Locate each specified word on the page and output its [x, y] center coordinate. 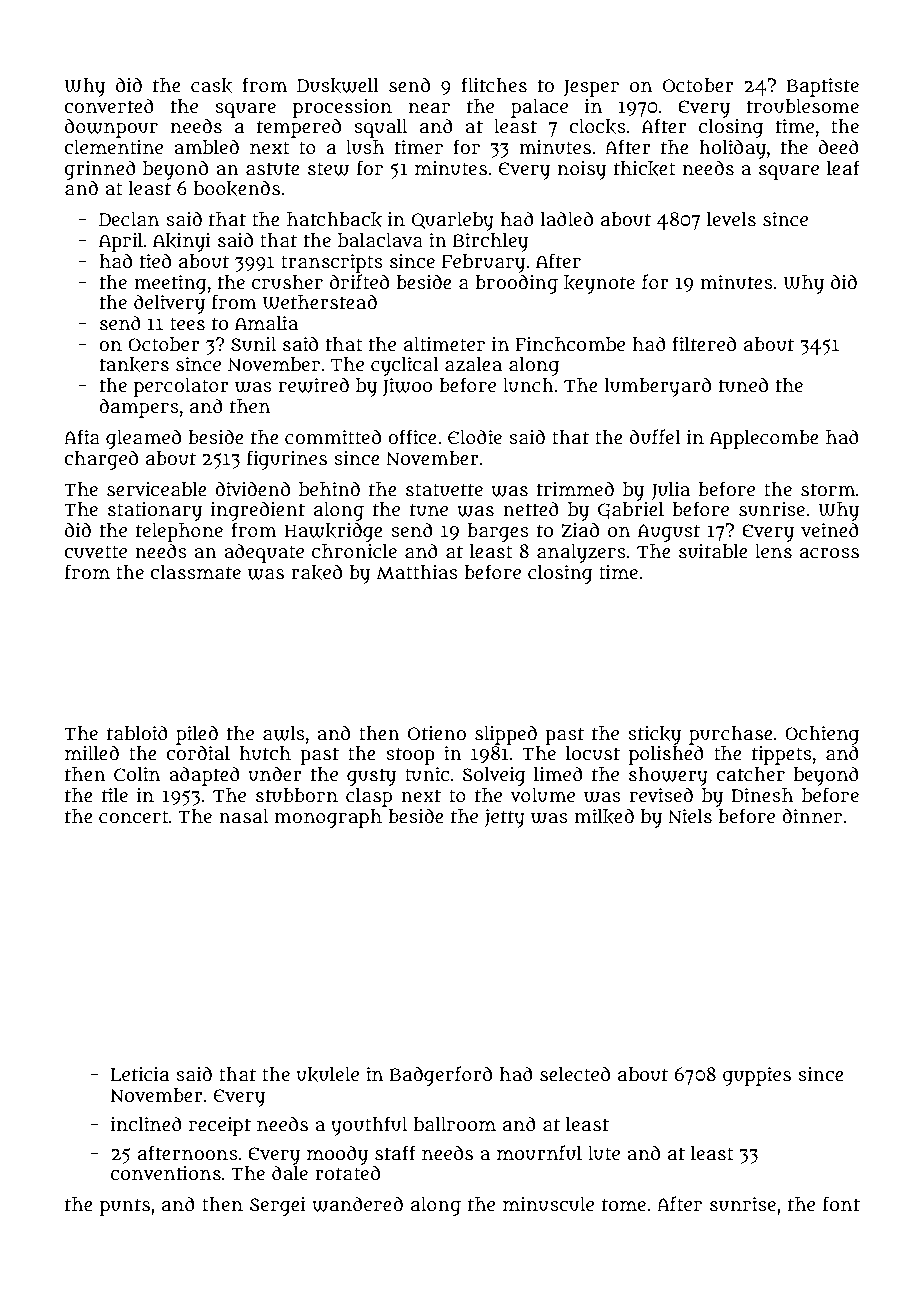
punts [125, 1207]
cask [211, 86]
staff [395, 1153]
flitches [494, 85]
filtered [704, 344]
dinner [812, 816]
